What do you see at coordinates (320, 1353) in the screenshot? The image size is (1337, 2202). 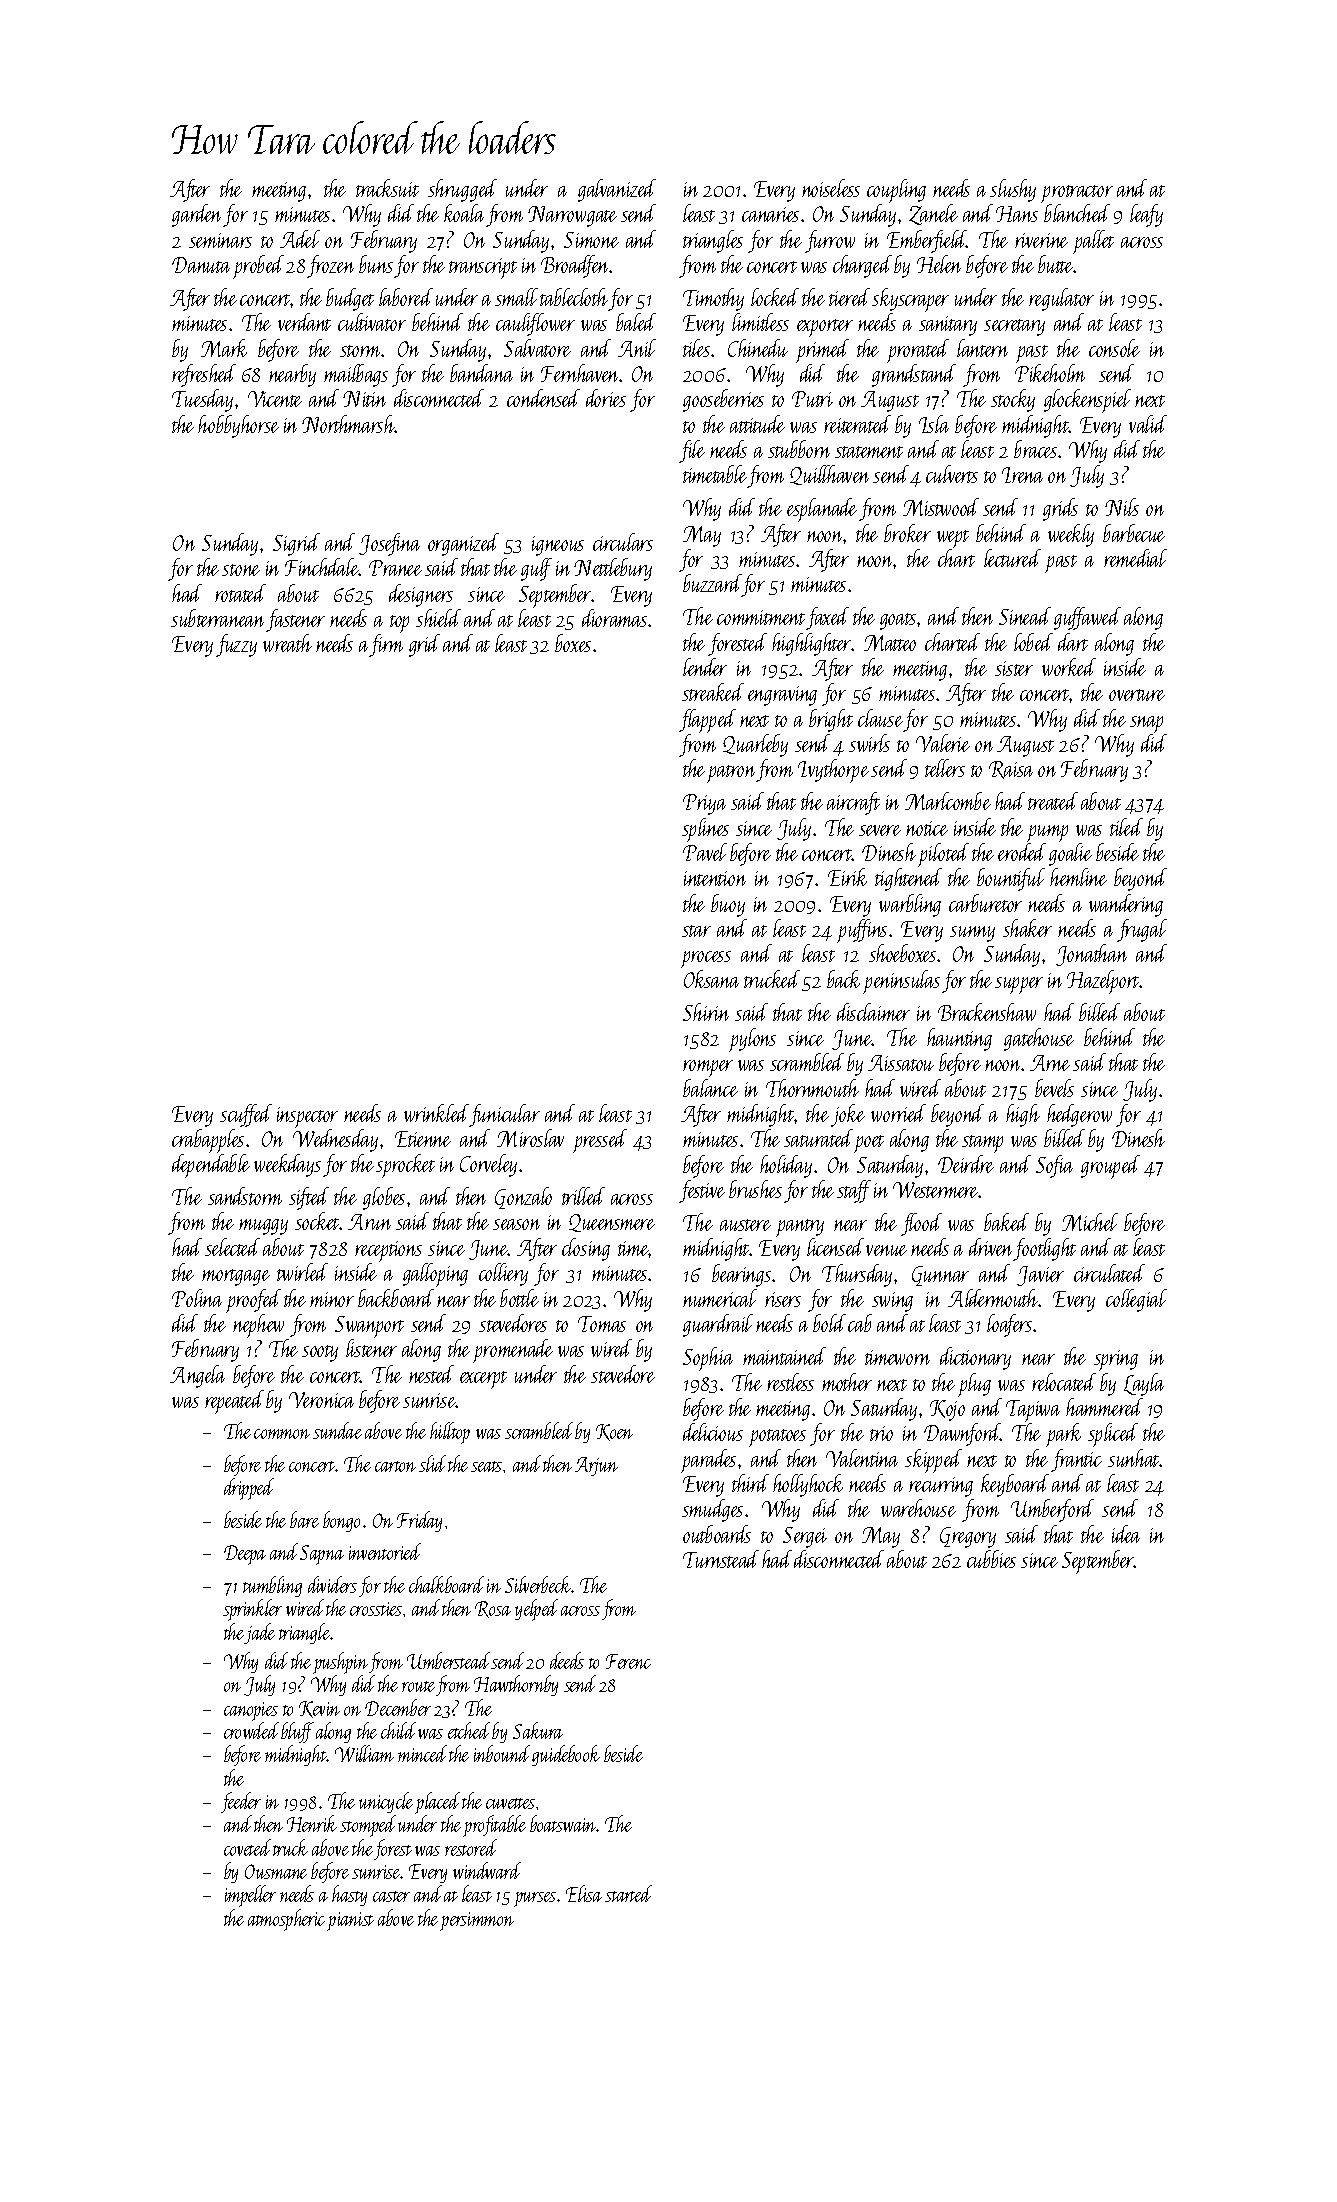 I see `sooty` at bounding box center [320, 1353].
